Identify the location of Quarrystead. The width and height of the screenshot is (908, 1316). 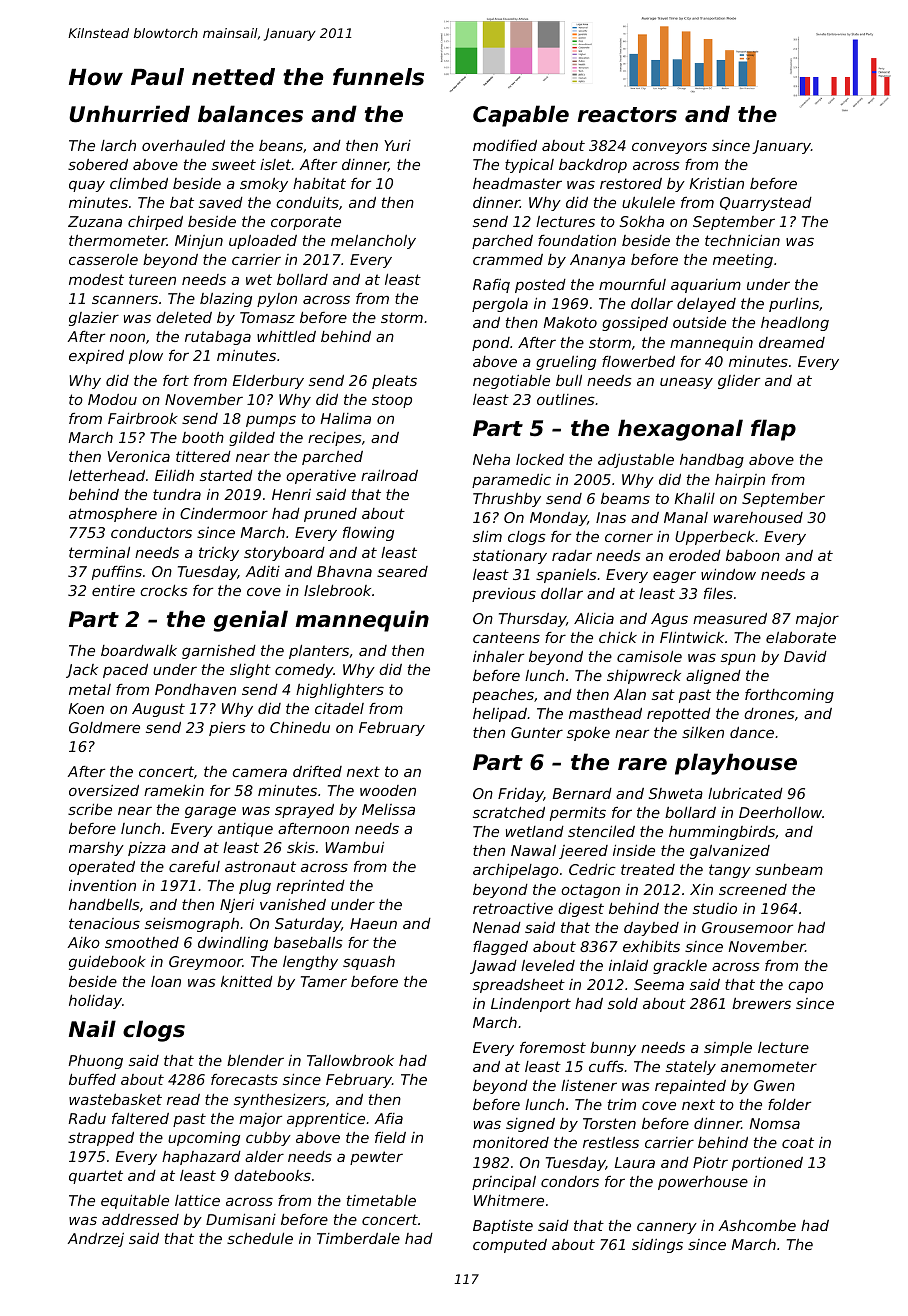
(766, 204).
